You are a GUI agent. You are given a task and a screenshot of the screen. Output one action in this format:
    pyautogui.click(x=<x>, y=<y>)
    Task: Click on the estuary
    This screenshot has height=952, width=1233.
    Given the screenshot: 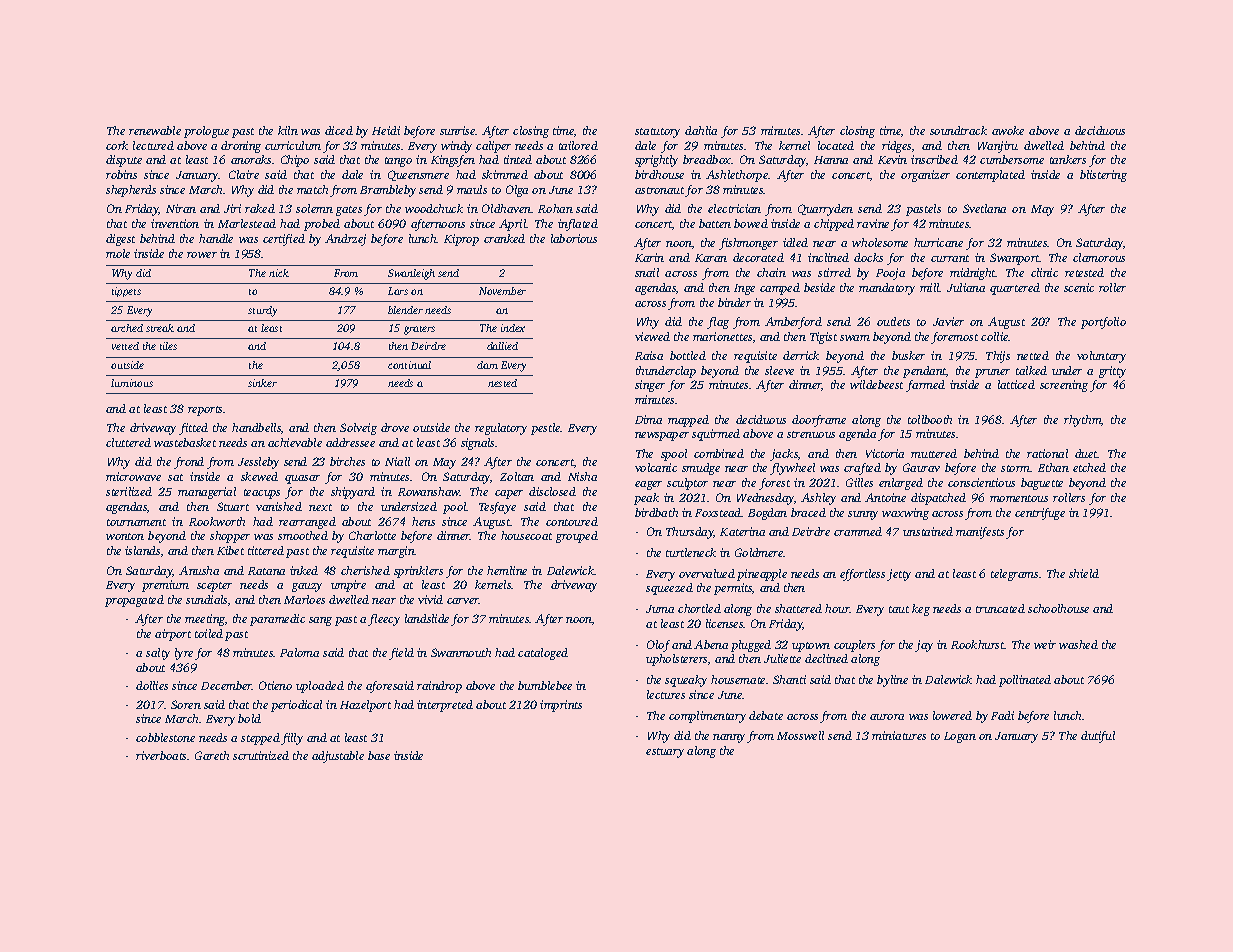 What is the action you would take?
    pyautogui.click(x=665, y=753)
